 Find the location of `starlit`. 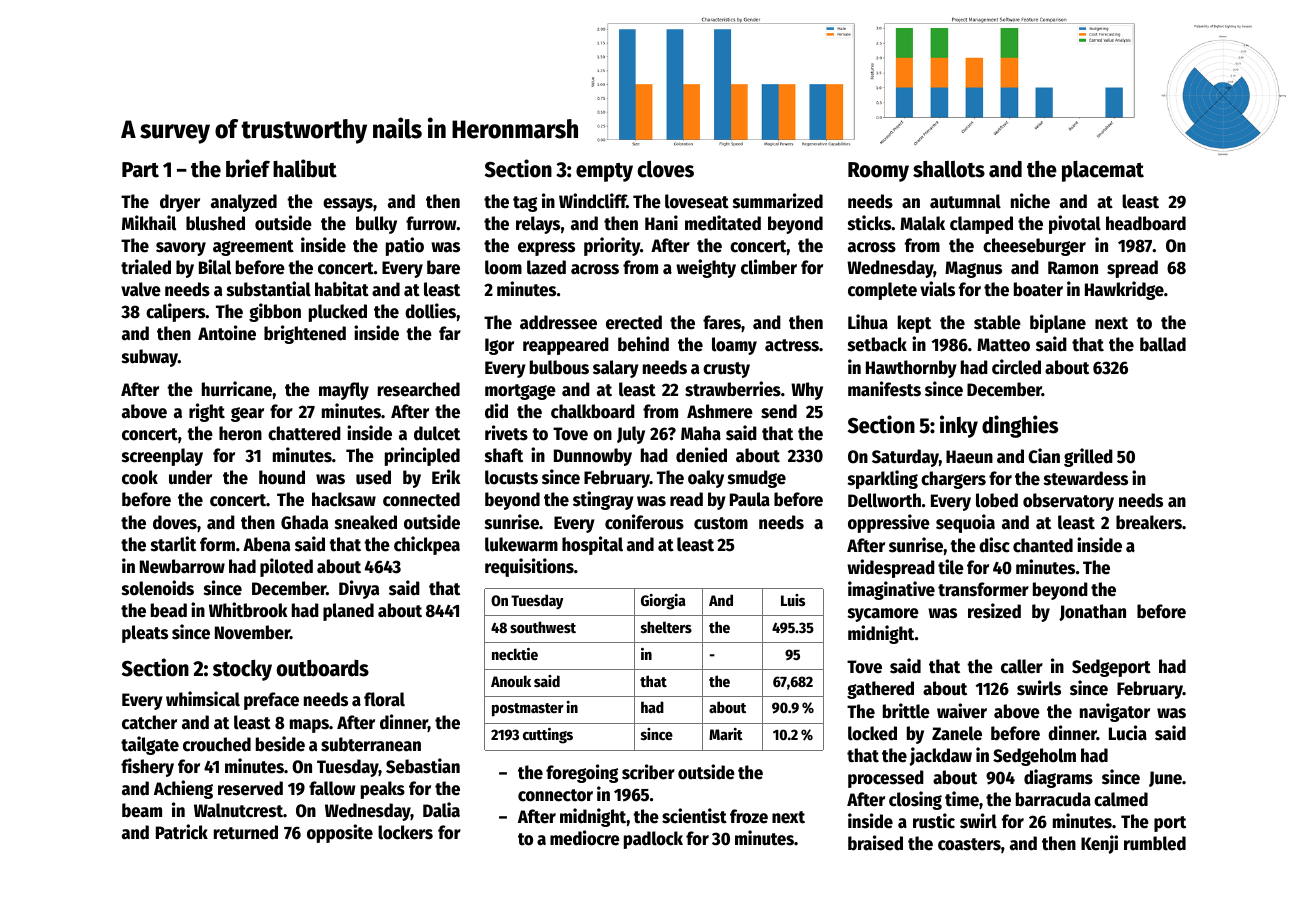

starlit is located at coordinates (173, 544).
